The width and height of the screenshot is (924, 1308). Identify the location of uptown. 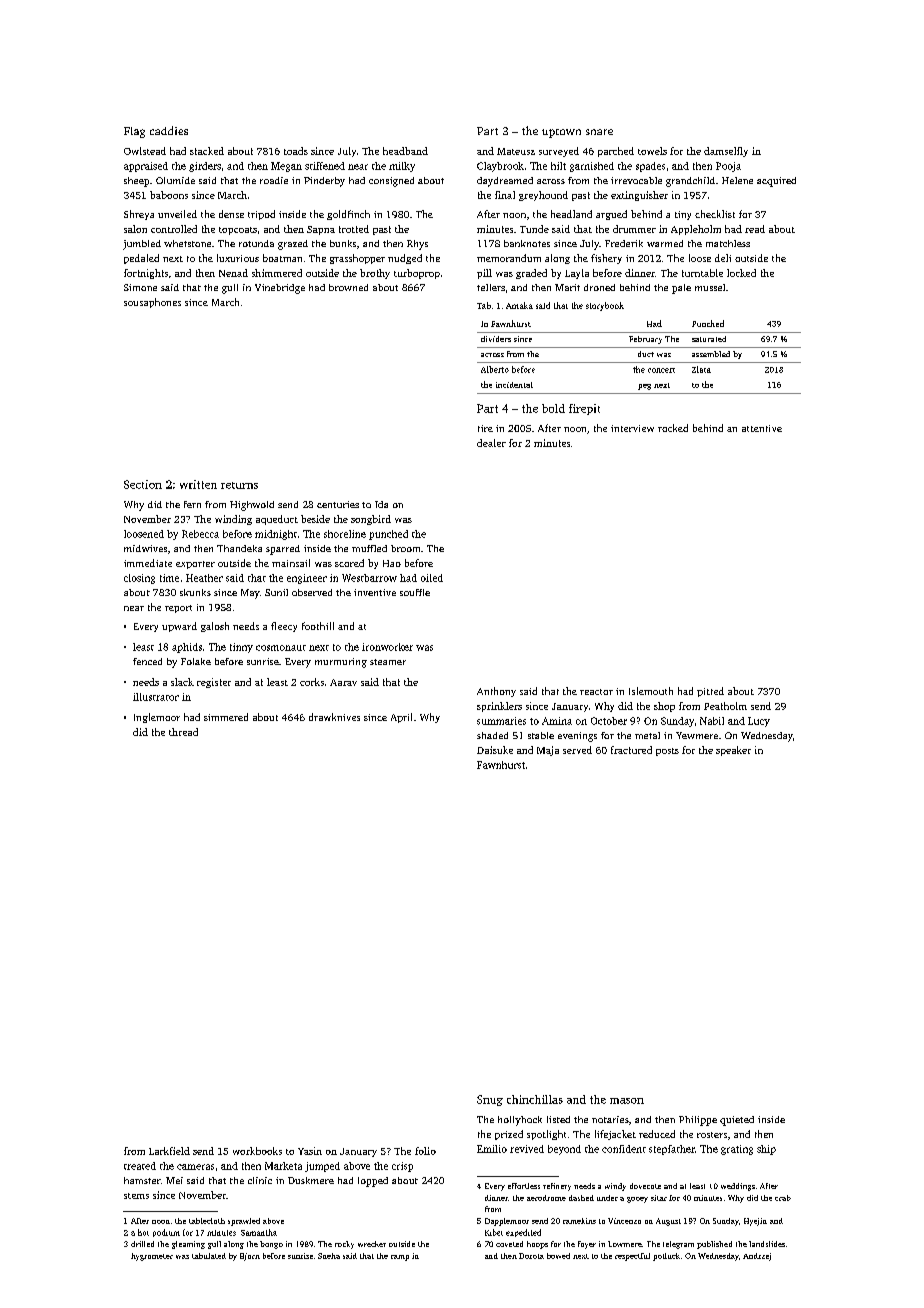
(561, 133).
